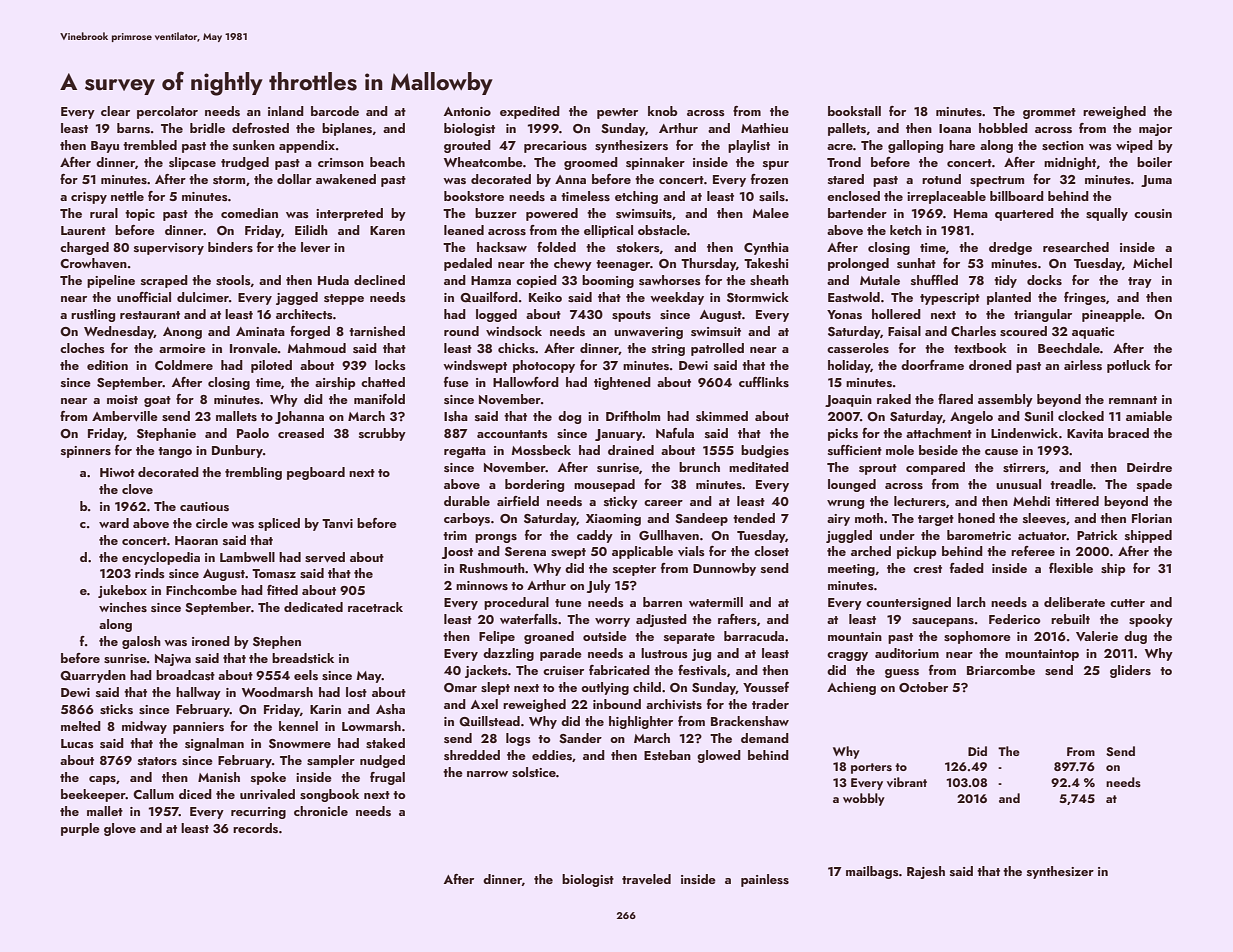  I want to click on tended, so click(754, 518).
